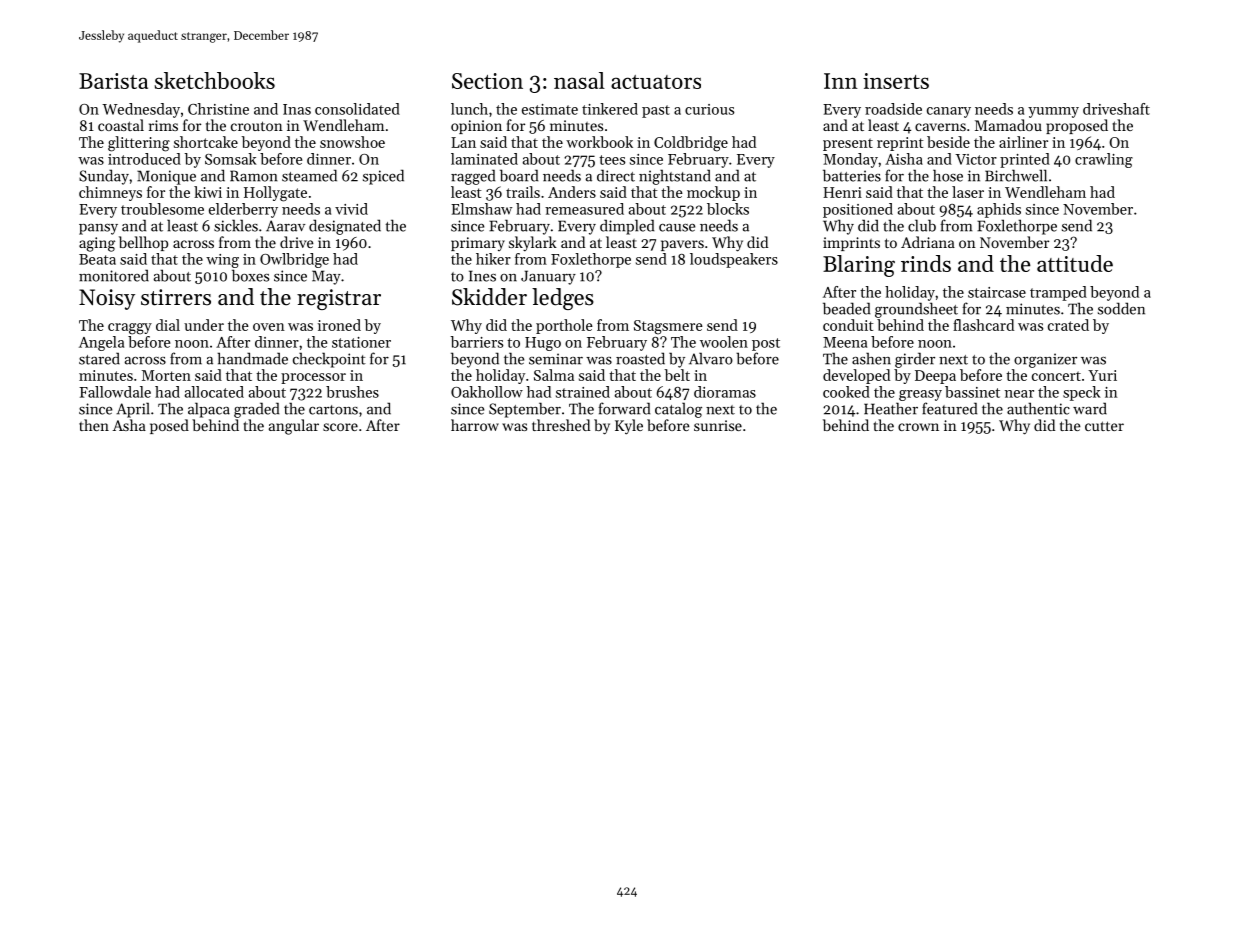  What do you see at coordinates (709, 109) in the page?
I see `curious` at bounding box center [709, 109].
